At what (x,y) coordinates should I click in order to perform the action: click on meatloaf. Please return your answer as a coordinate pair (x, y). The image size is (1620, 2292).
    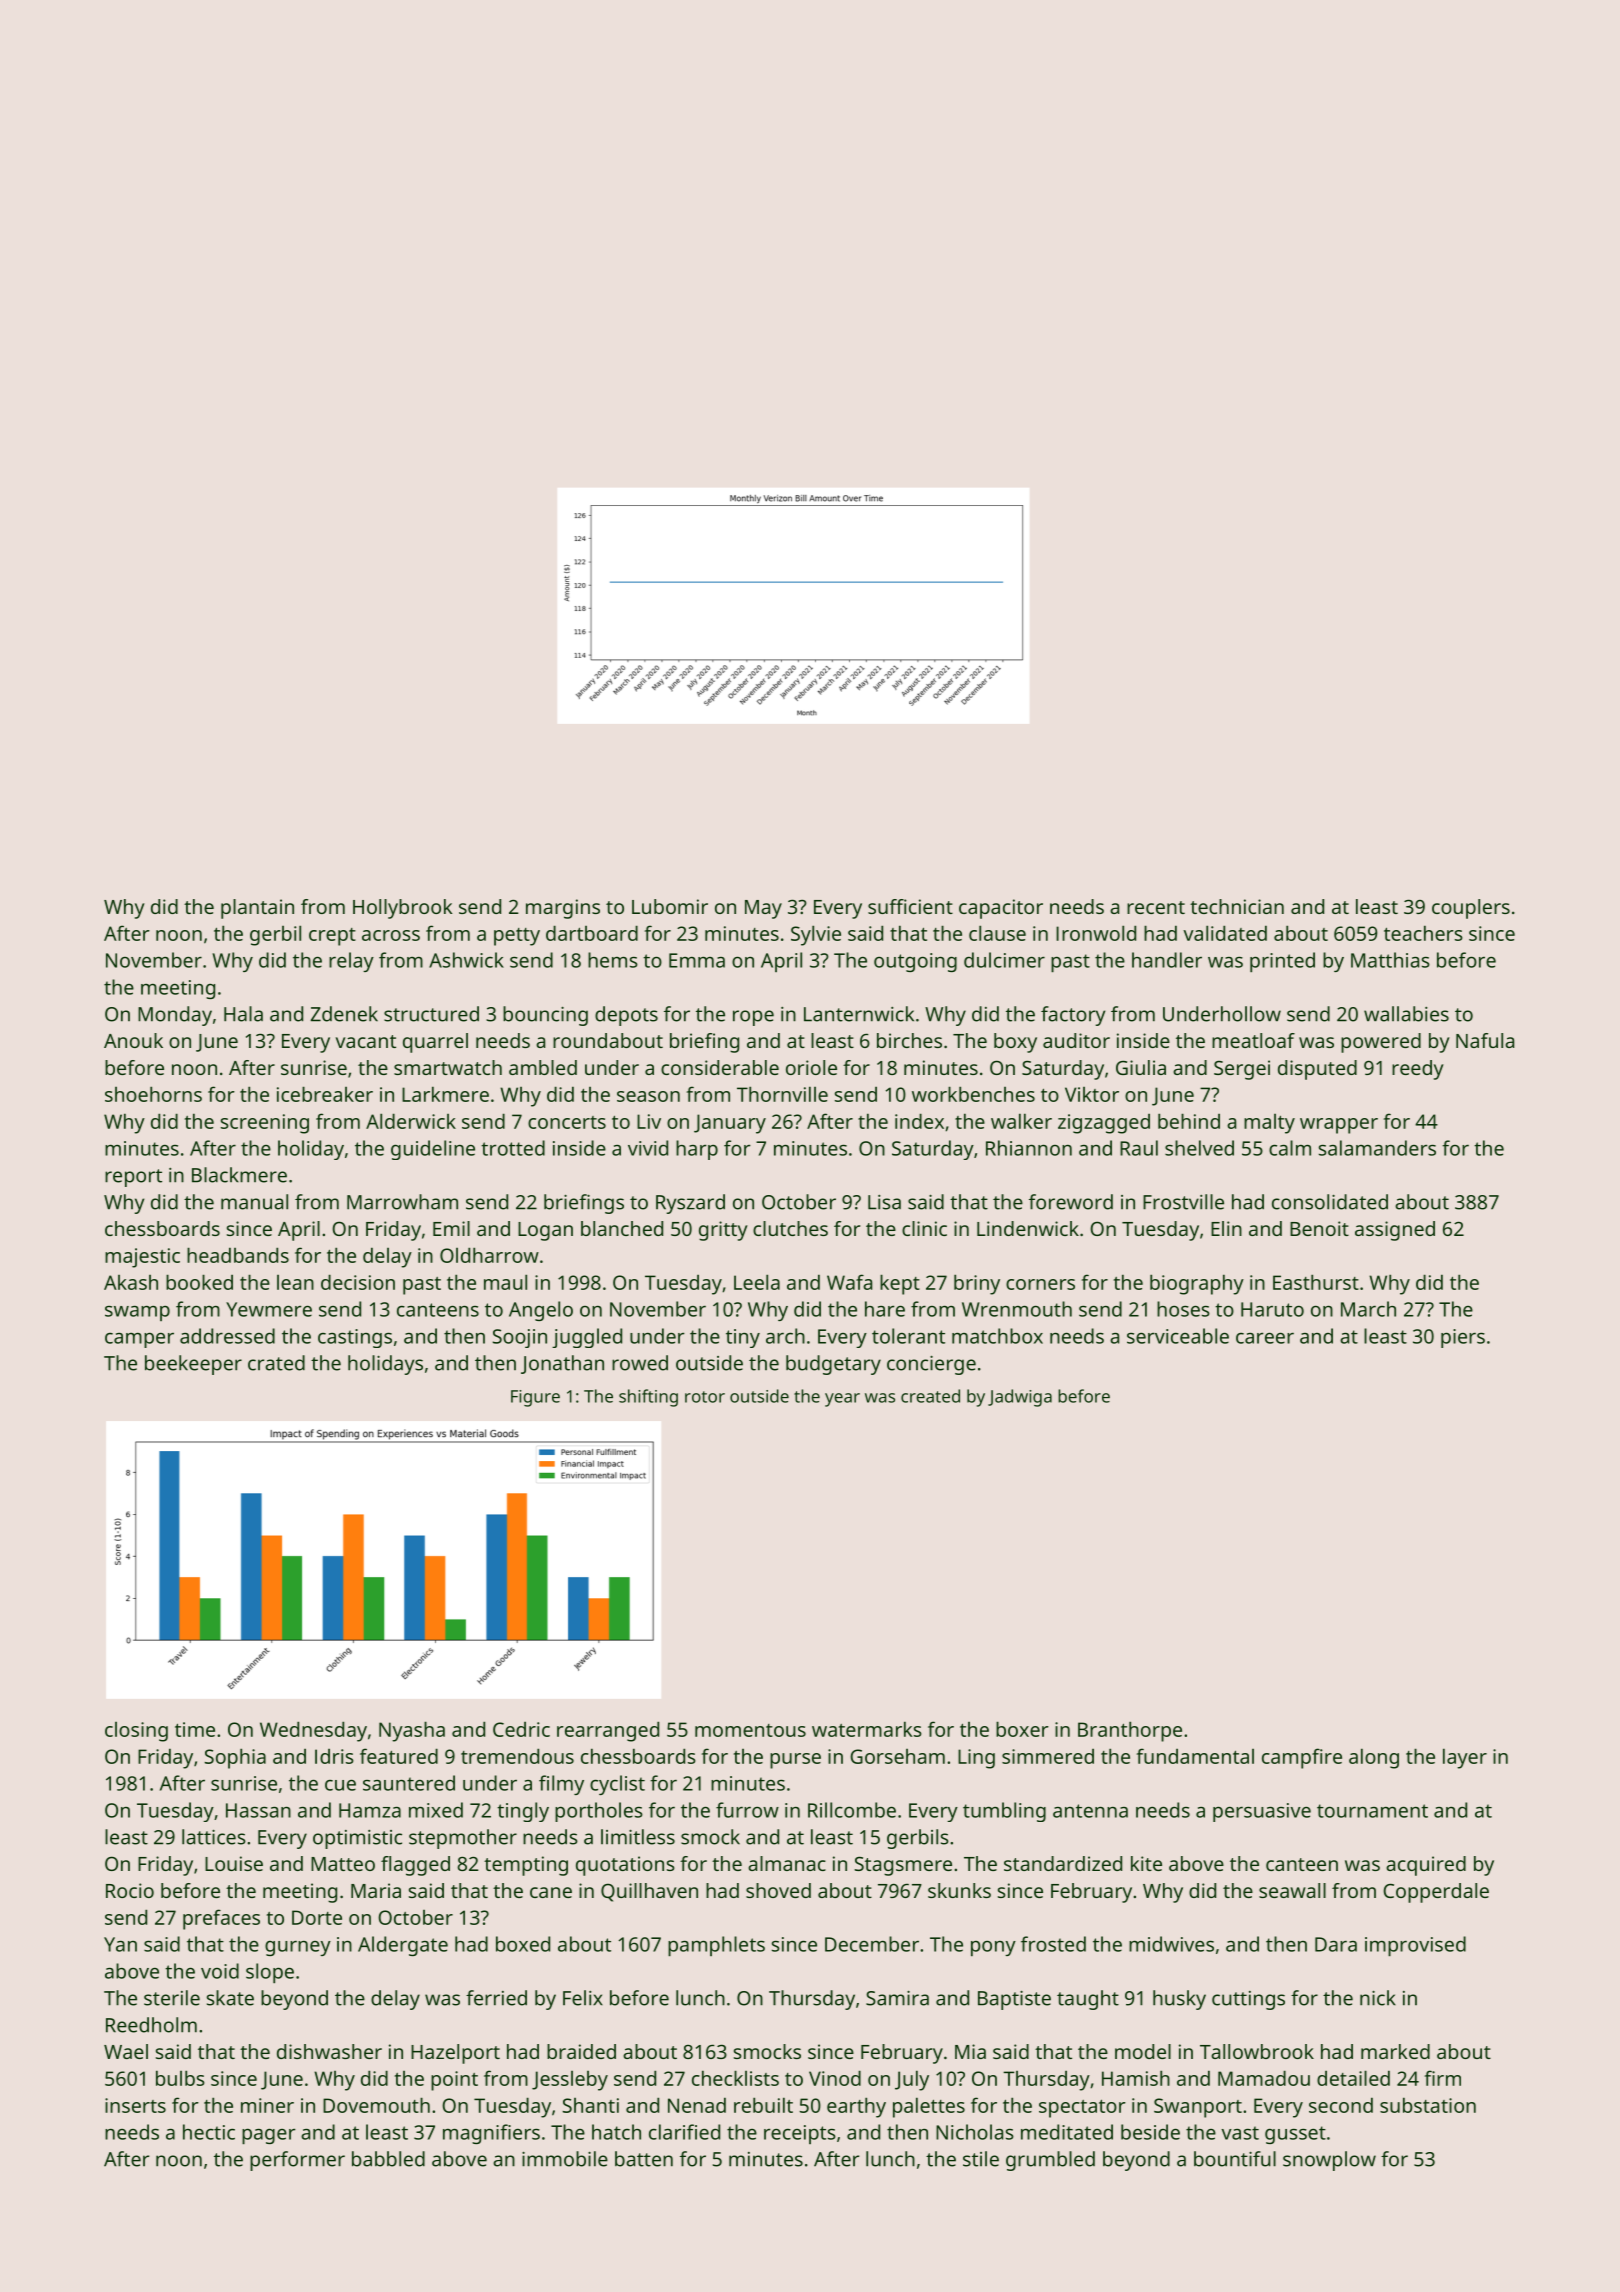
    Looking at the image, I should click on (1253, 1040).
